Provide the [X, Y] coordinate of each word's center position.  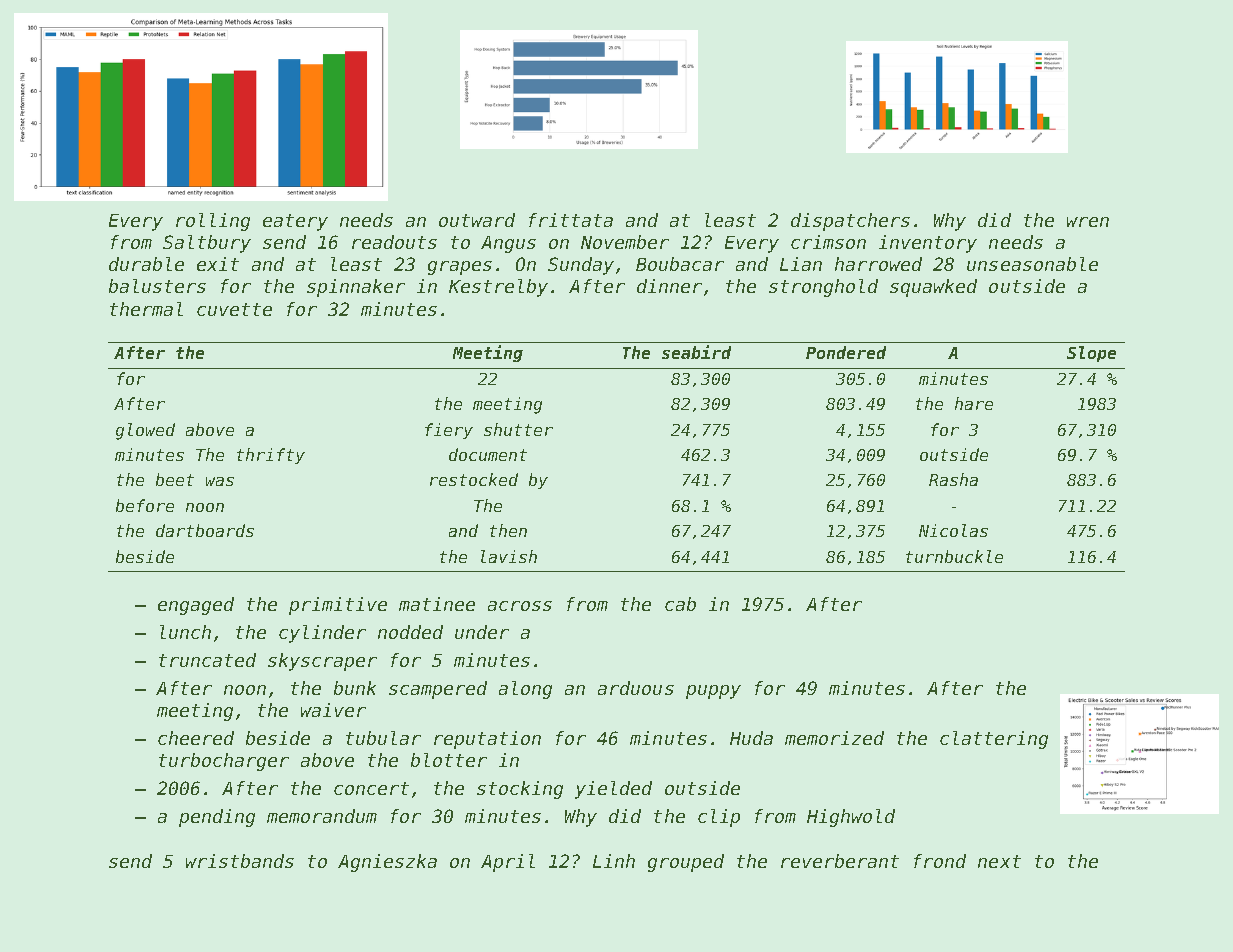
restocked [474, 479]
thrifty [271, 456]
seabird [696, 352]
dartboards [205, 530]
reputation [487, 740]
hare [974, 403]
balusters [157, 286]
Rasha [953, 479]
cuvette [234, 309]
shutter [518, 429]
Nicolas [953, 530]
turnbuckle [954, 556]
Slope [1091, 354]
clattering [994, 740]
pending [217, 818]
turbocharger [224, 762]
